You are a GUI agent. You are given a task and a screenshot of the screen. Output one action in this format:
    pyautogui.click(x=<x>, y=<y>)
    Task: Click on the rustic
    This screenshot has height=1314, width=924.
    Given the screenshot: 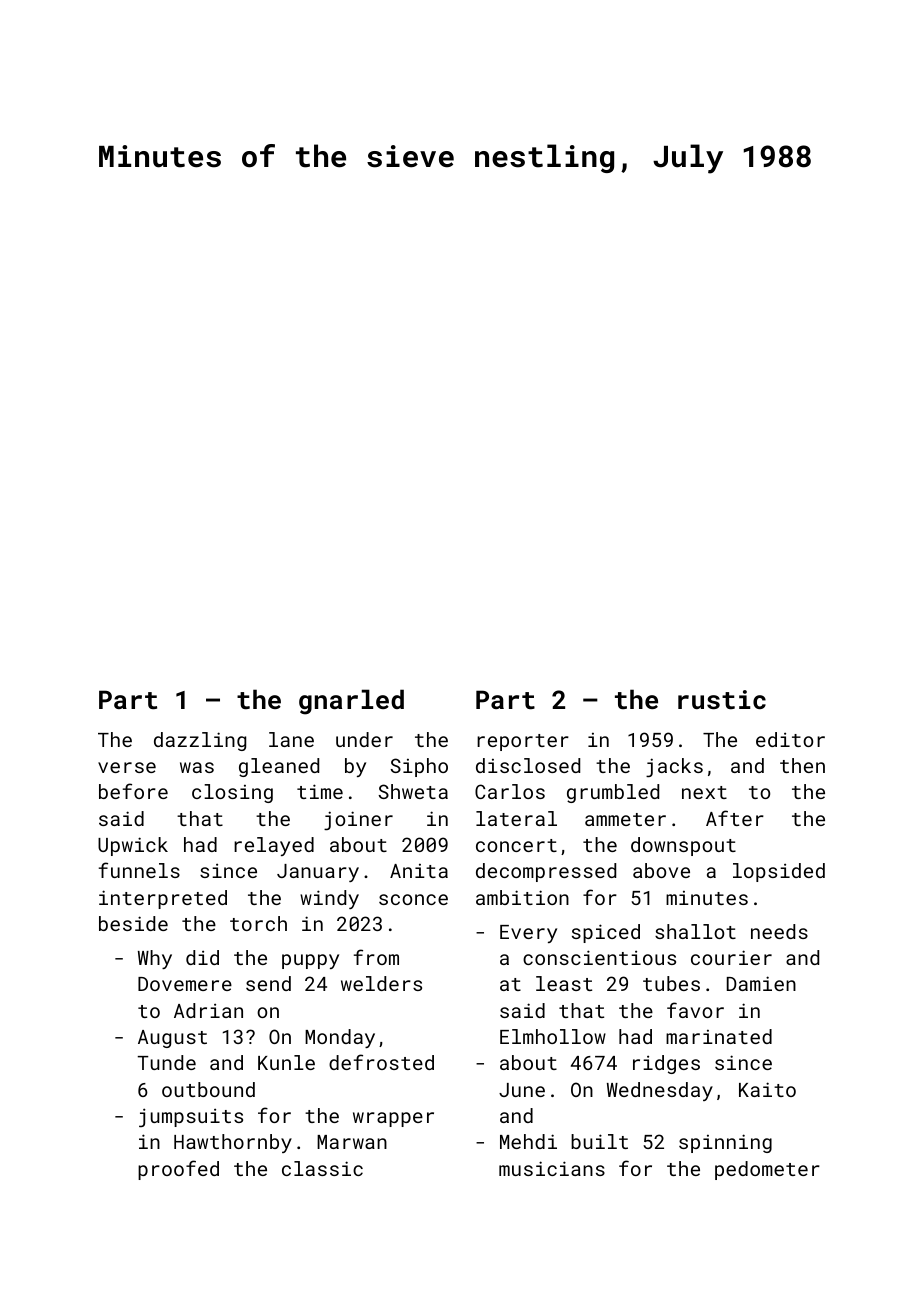 What is the action you would take?
    pyautogui.click(x=722, y=700)
